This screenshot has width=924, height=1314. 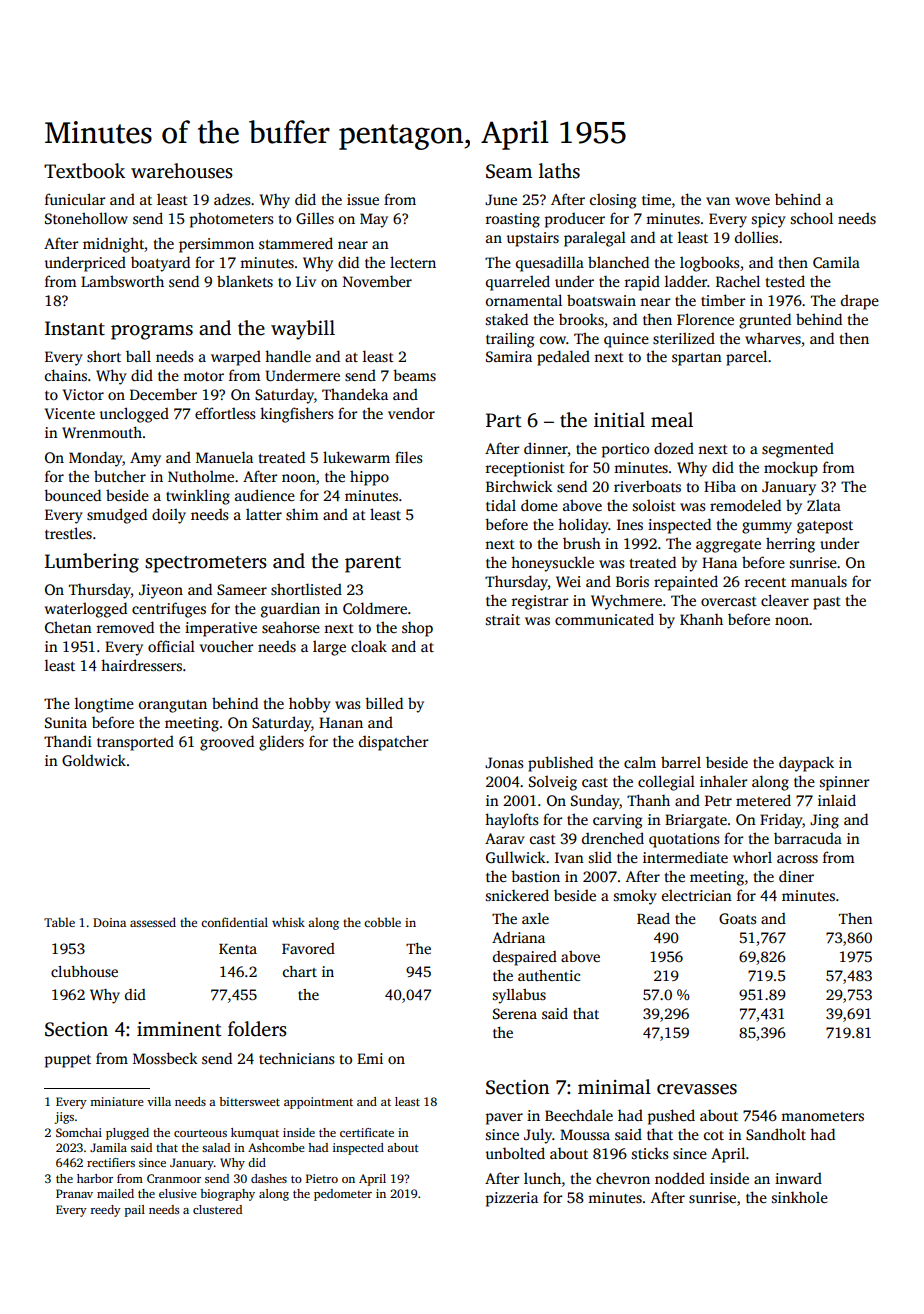 I want to click on Pranav, so click(x=74, y=1193).
